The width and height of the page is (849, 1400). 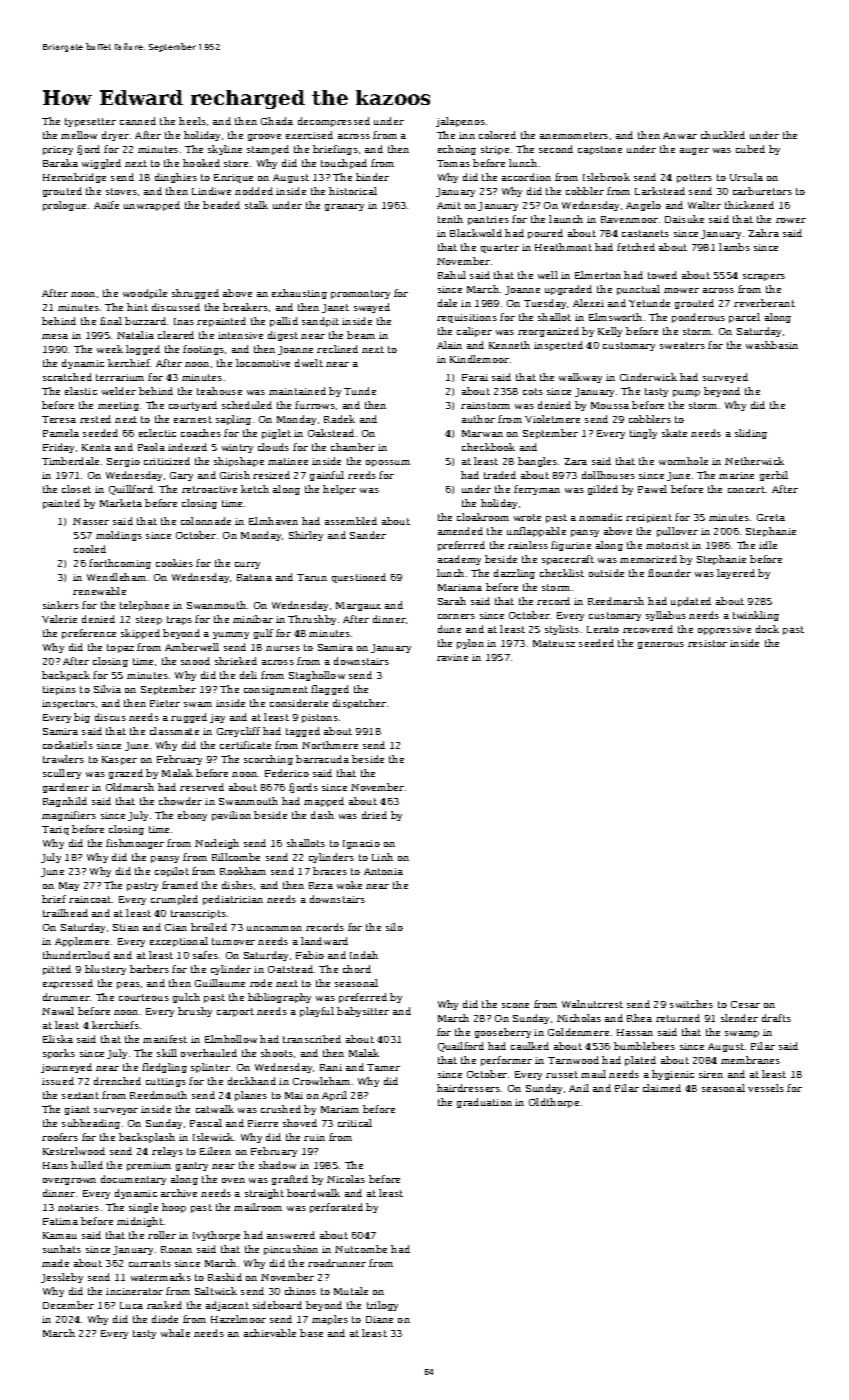 I want to click on Walnutcrest, so click(x=592, y=1004).
